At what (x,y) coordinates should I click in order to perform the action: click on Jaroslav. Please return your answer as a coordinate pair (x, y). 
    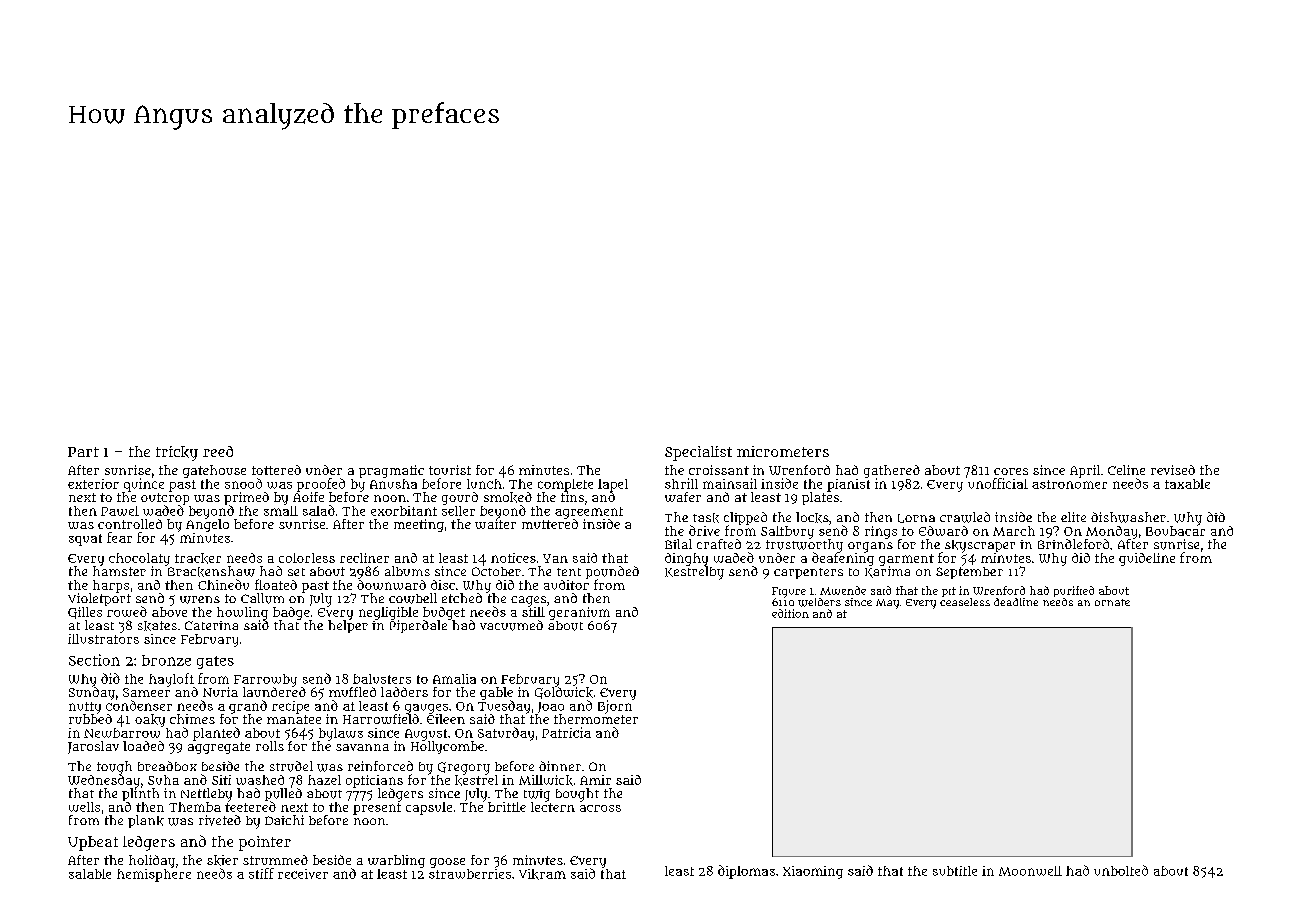
    Looking at the image, I should click on (93, 747).
